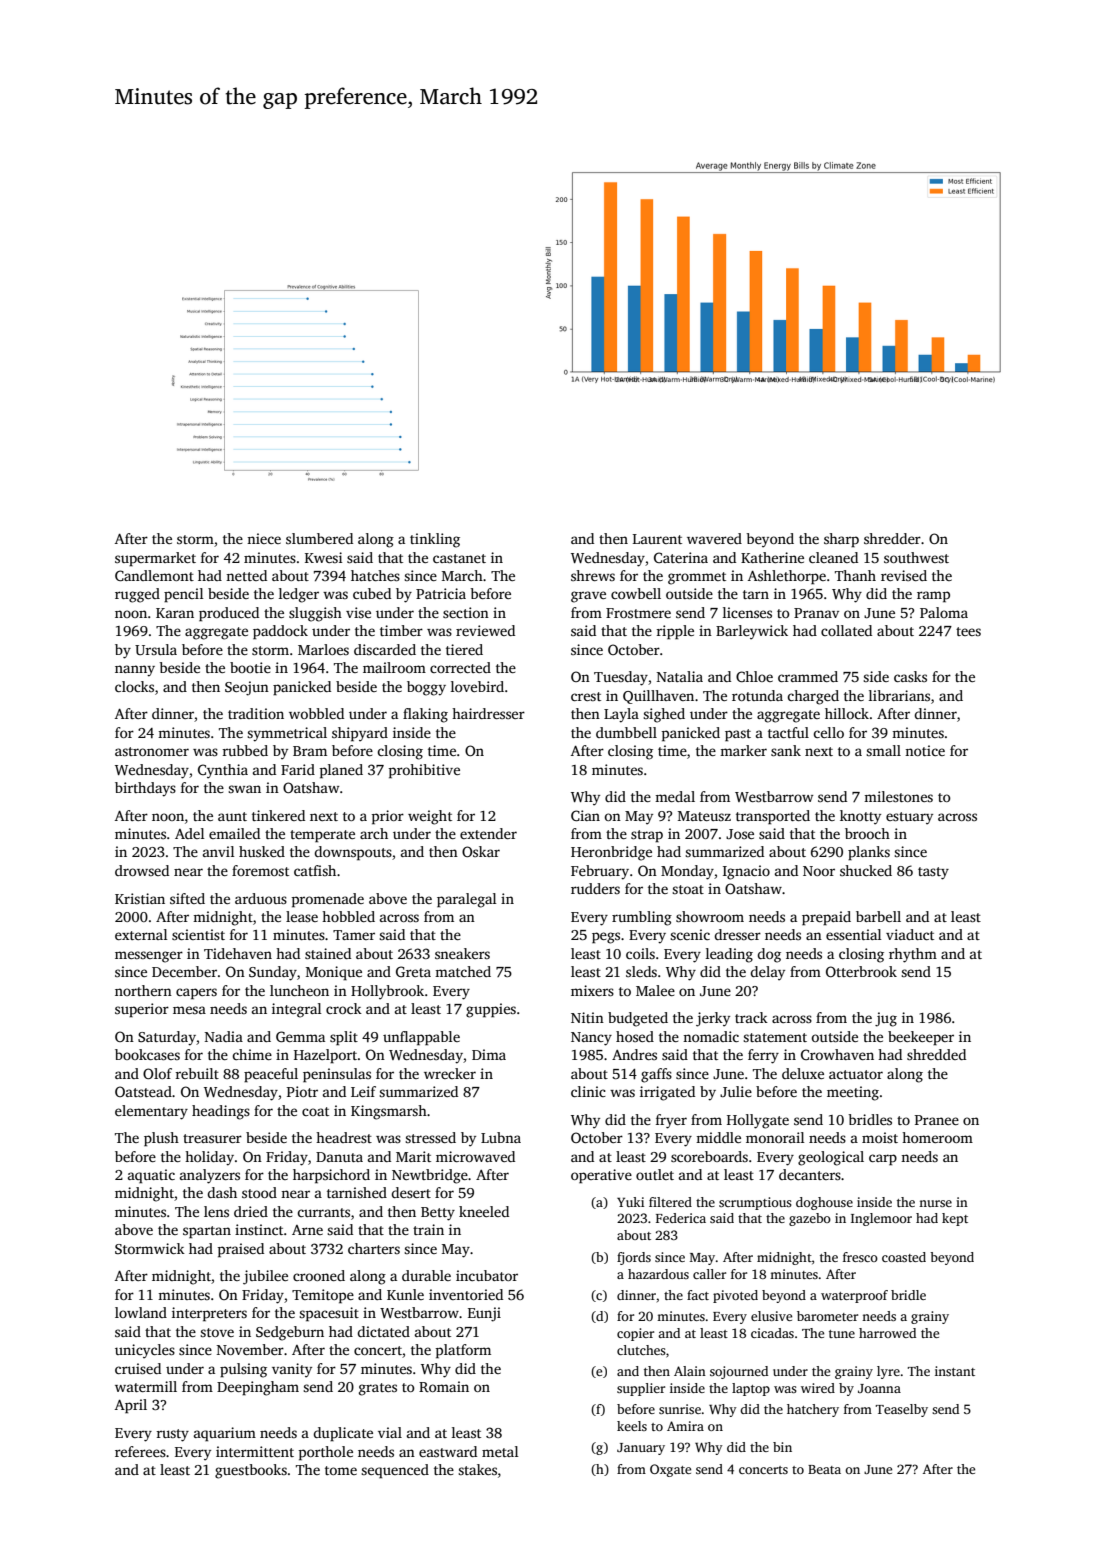 Image resolution: width=1097 pixels, height=1552 pixels. What do you see at coordinates (658, 1274) in the screenshot?
I see `hazardous` at bounding box center [658, 1274].
